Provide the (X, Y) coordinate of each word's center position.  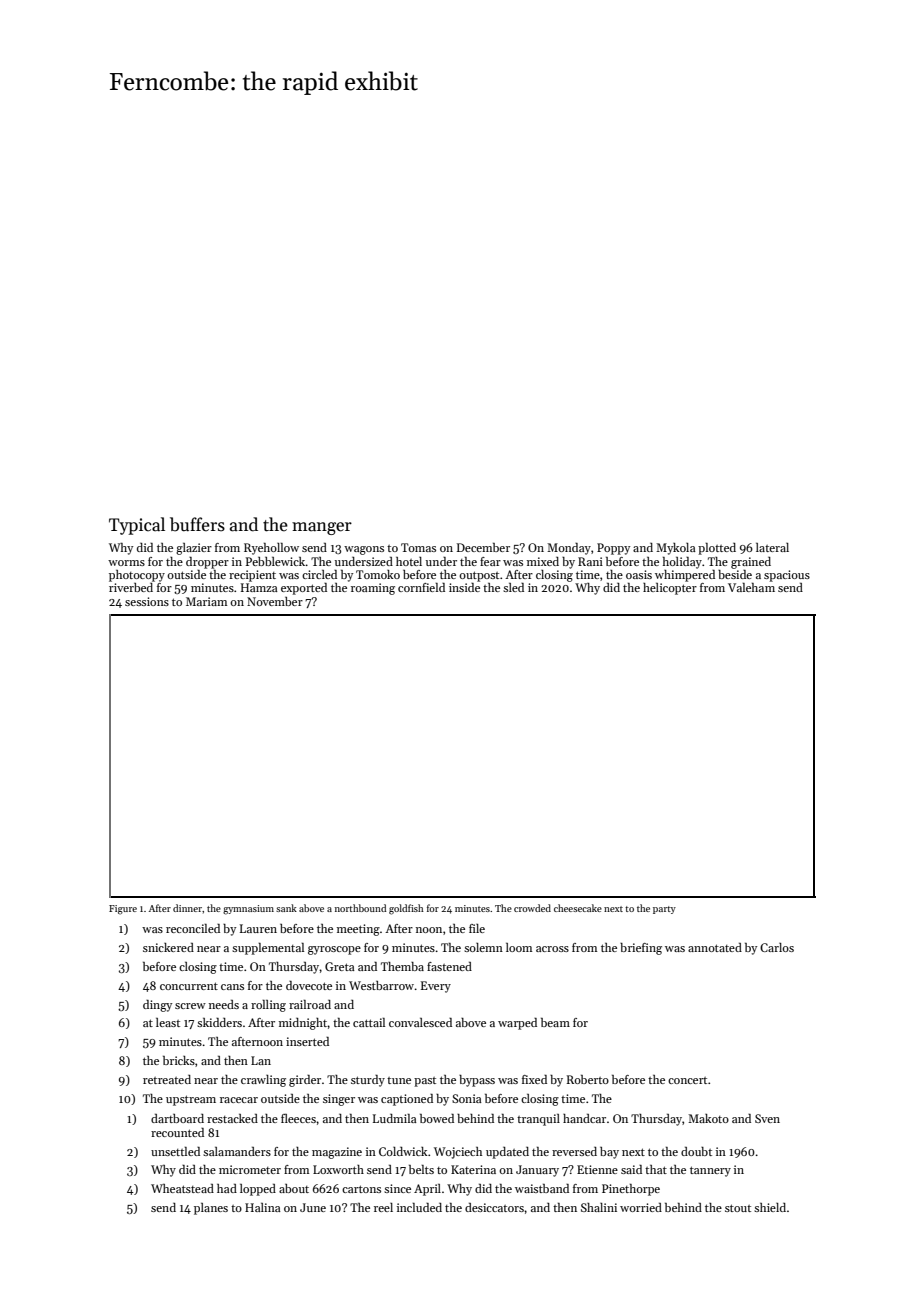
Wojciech (458, 1153)
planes (211, 1209)
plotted (717, 549)
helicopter (670, 589)
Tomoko (378, 574)
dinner (187, 908)
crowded (532, 908)
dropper (207, 563)
